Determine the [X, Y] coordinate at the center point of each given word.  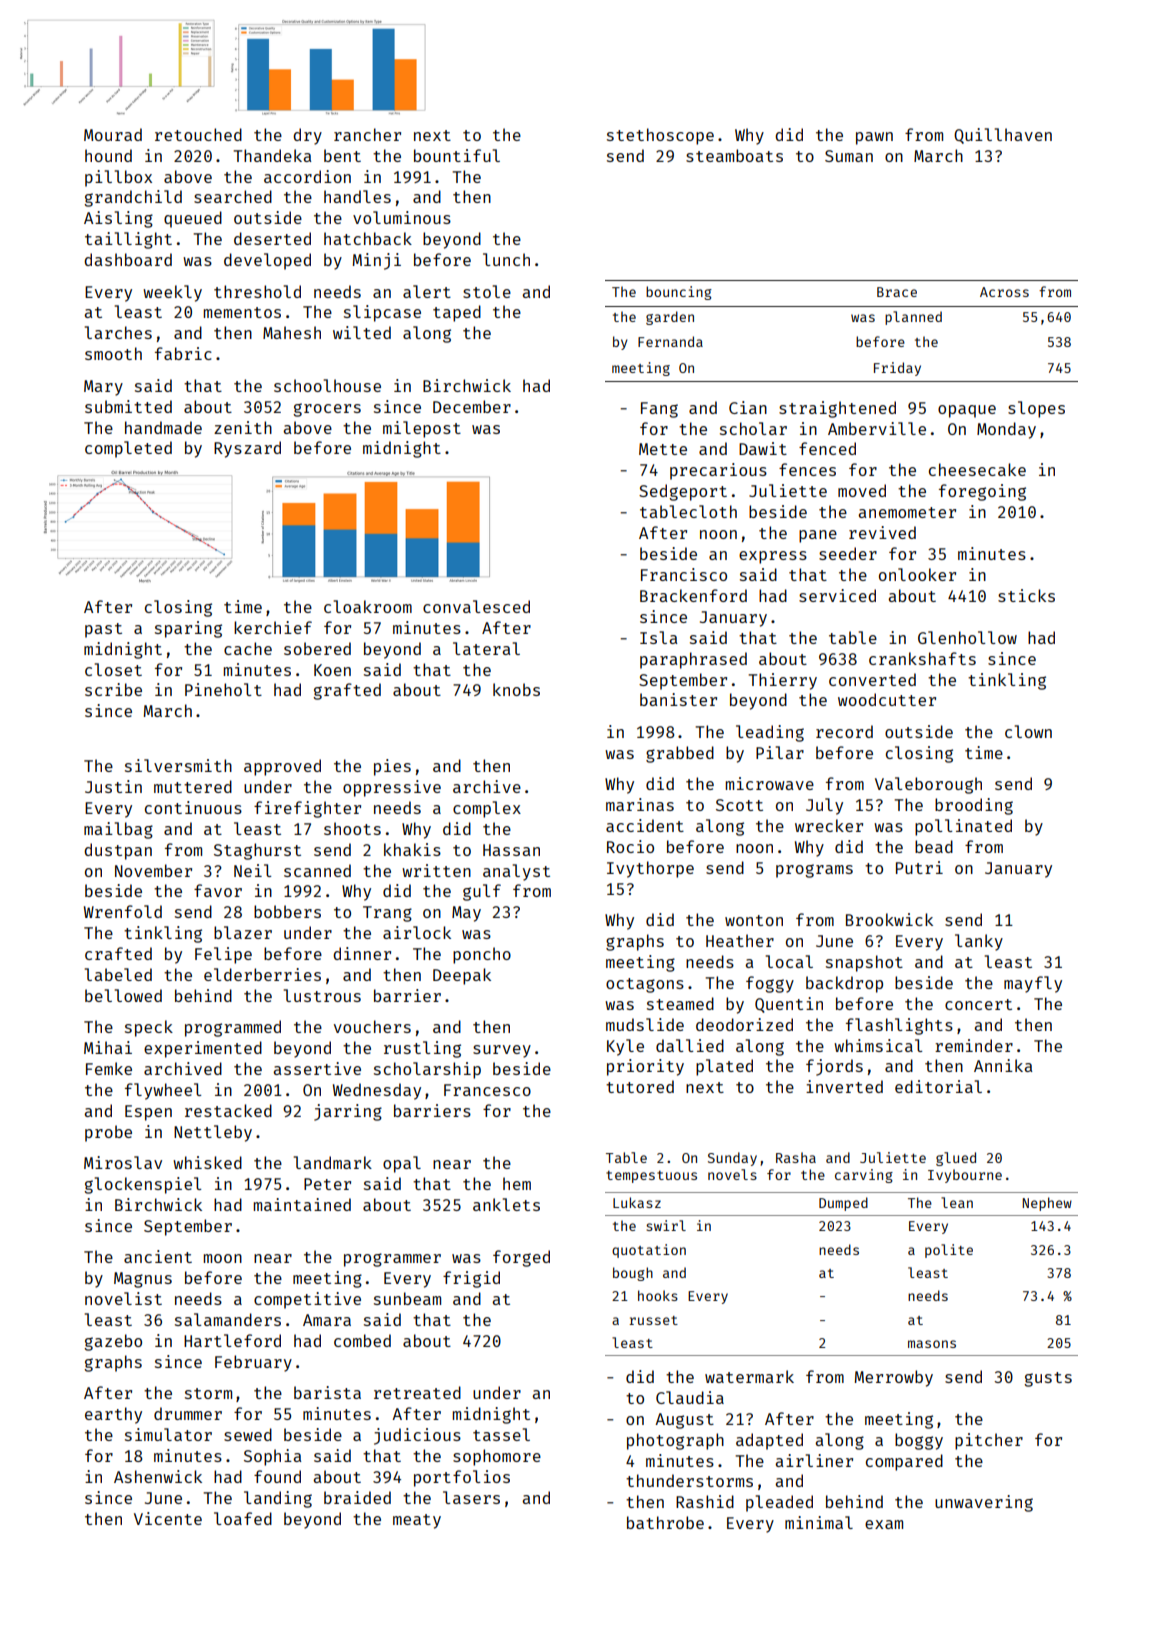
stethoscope [660, 136]
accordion [307, 176]
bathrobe [665, 1522]
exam [884, 1524]
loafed [243, 1518]
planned [913, 318]
